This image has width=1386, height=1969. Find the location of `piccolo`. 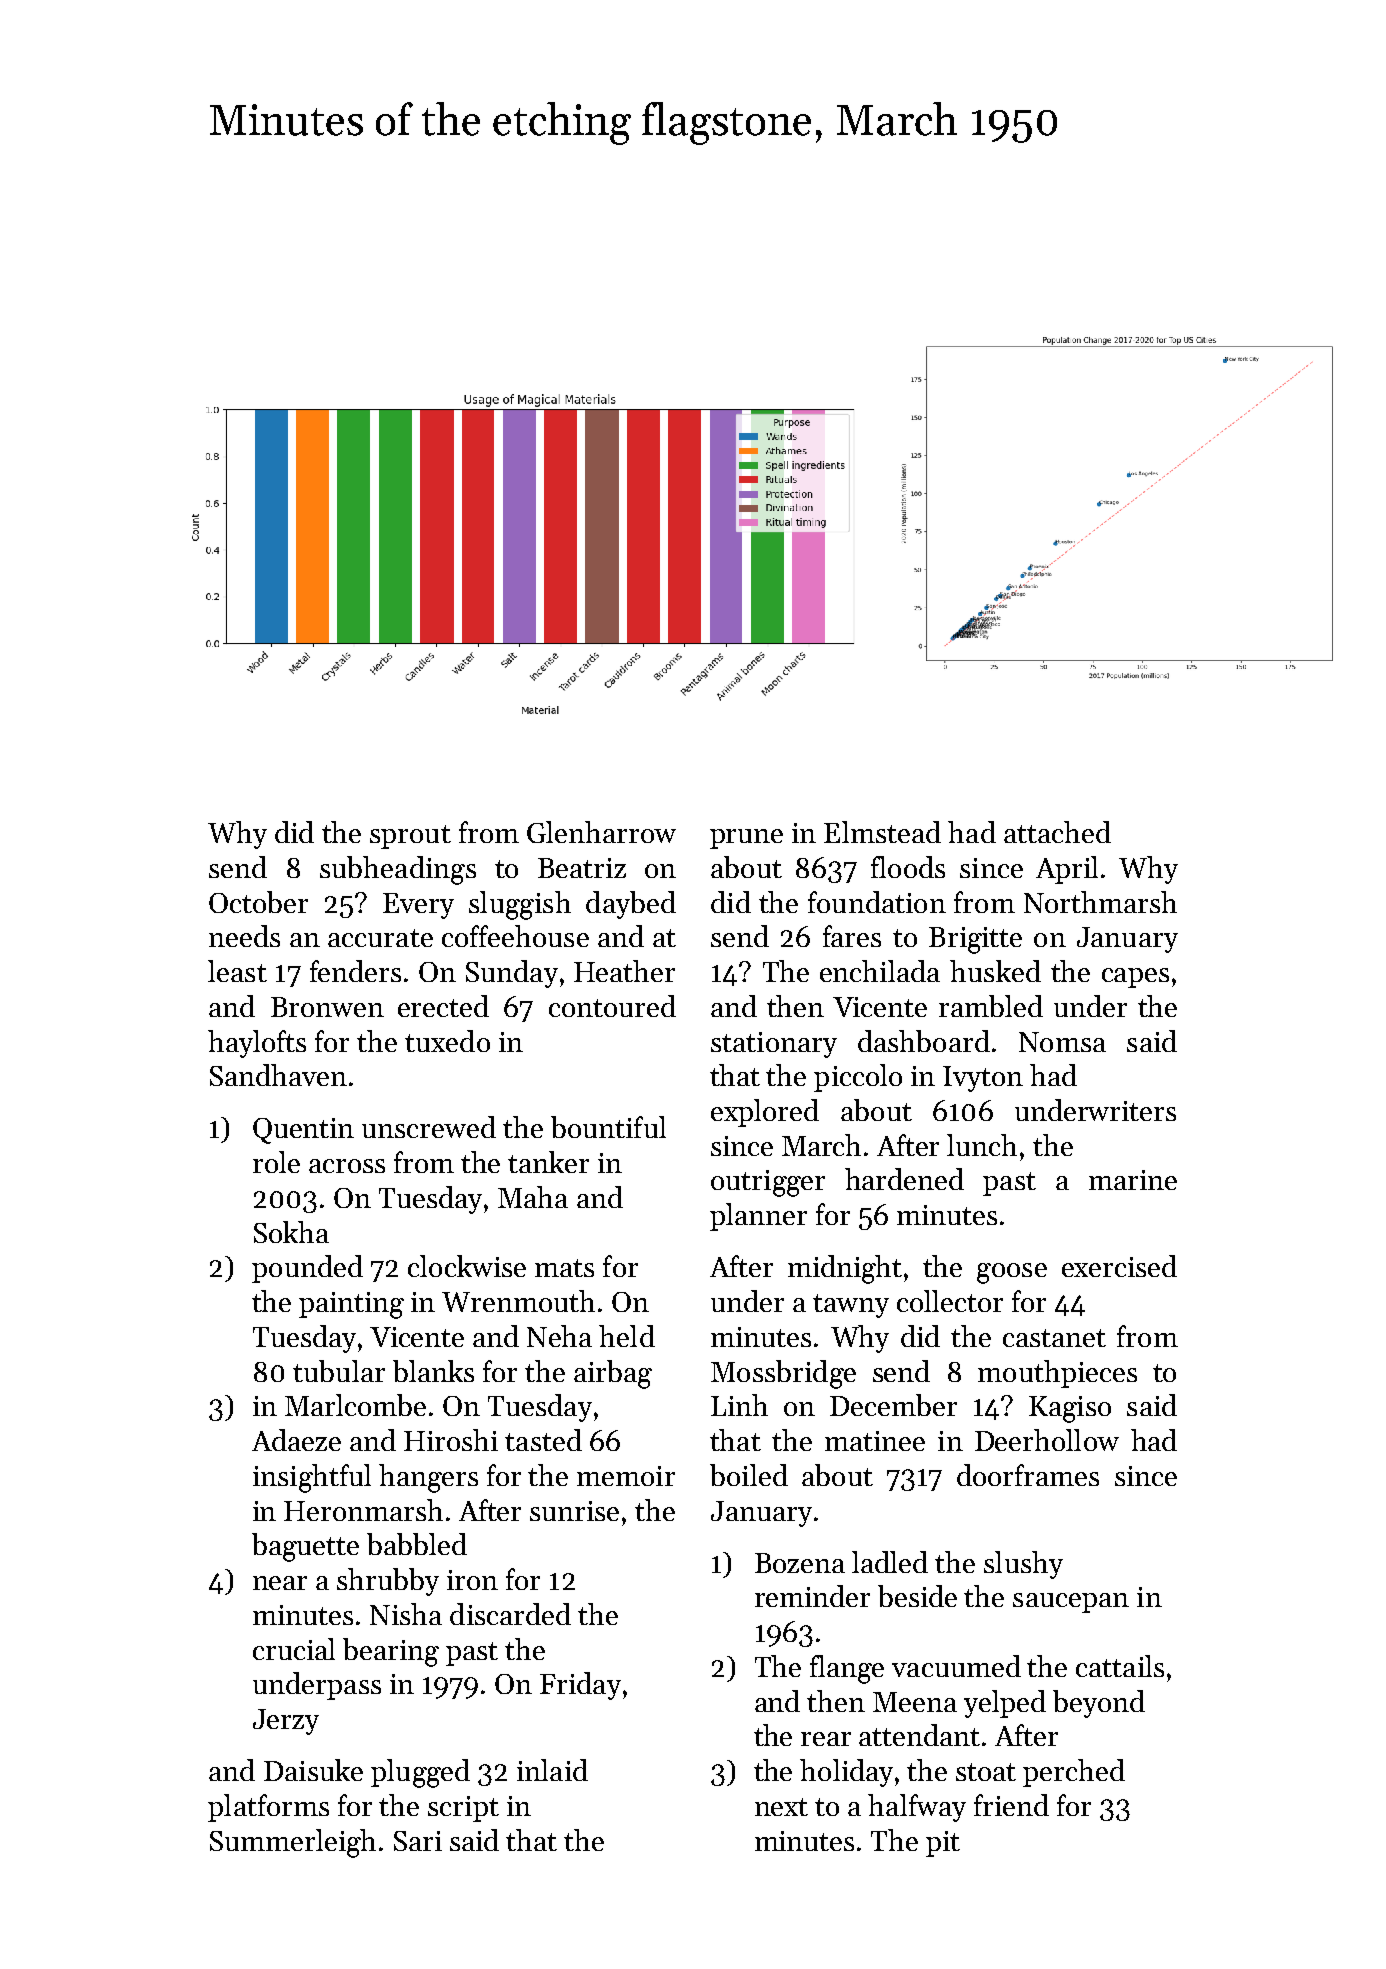

piccolo is located at coordinates (858, 1078).
